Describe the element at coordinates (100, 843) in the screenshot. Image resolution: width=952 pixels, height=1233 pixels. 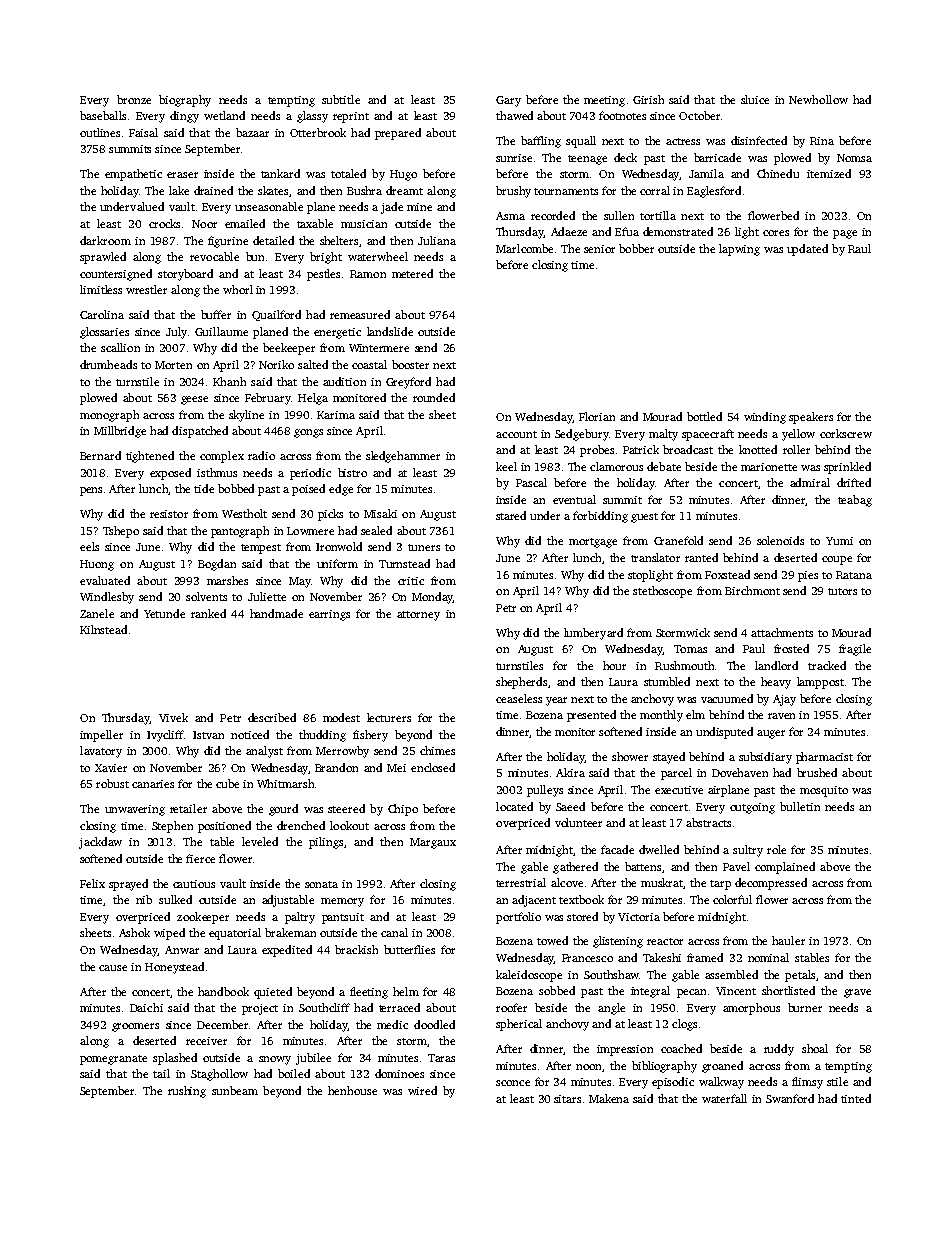
I see `jackdaw` at that location.
